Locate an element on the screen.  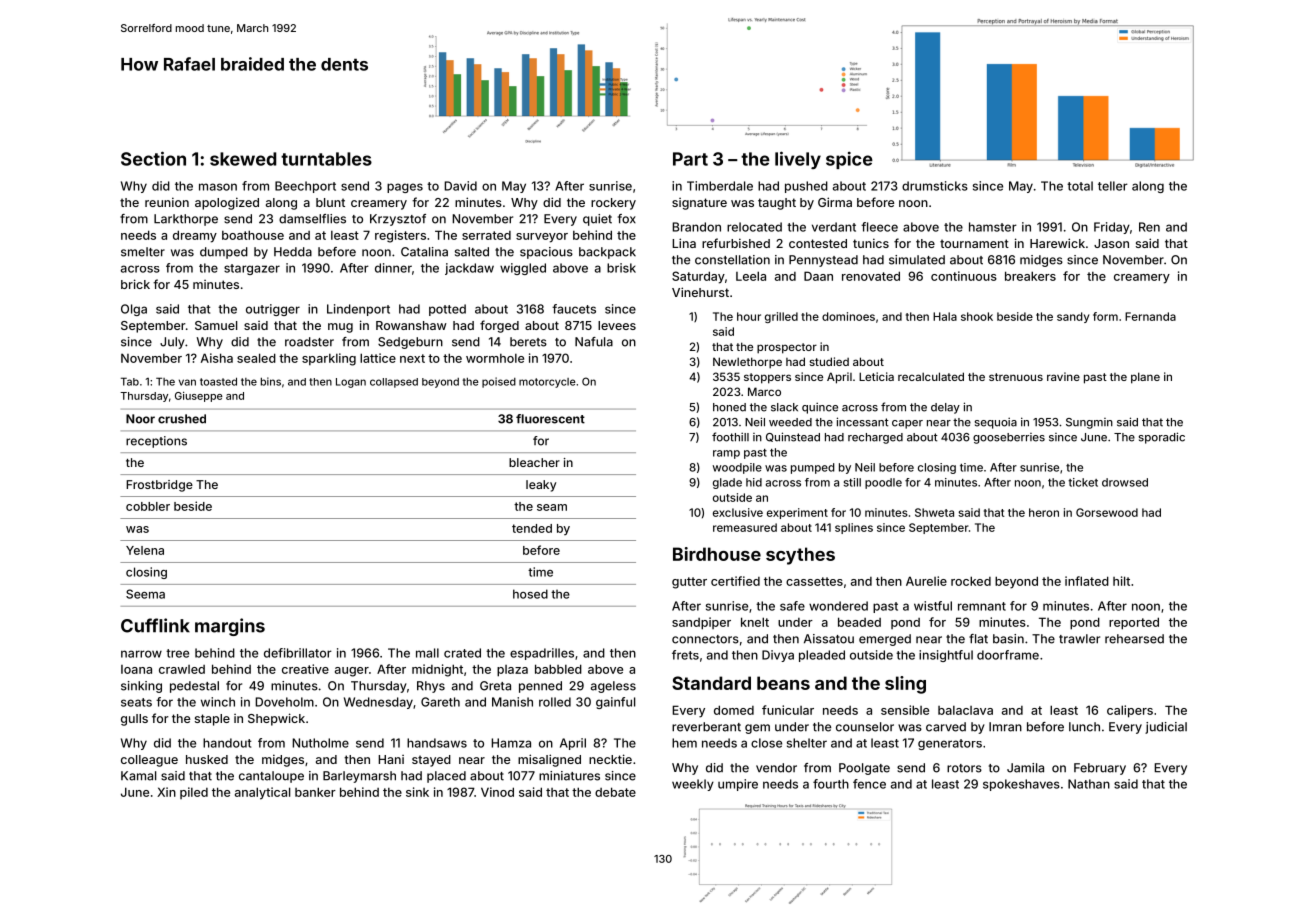
handout is located at coordinates (227, 743).
